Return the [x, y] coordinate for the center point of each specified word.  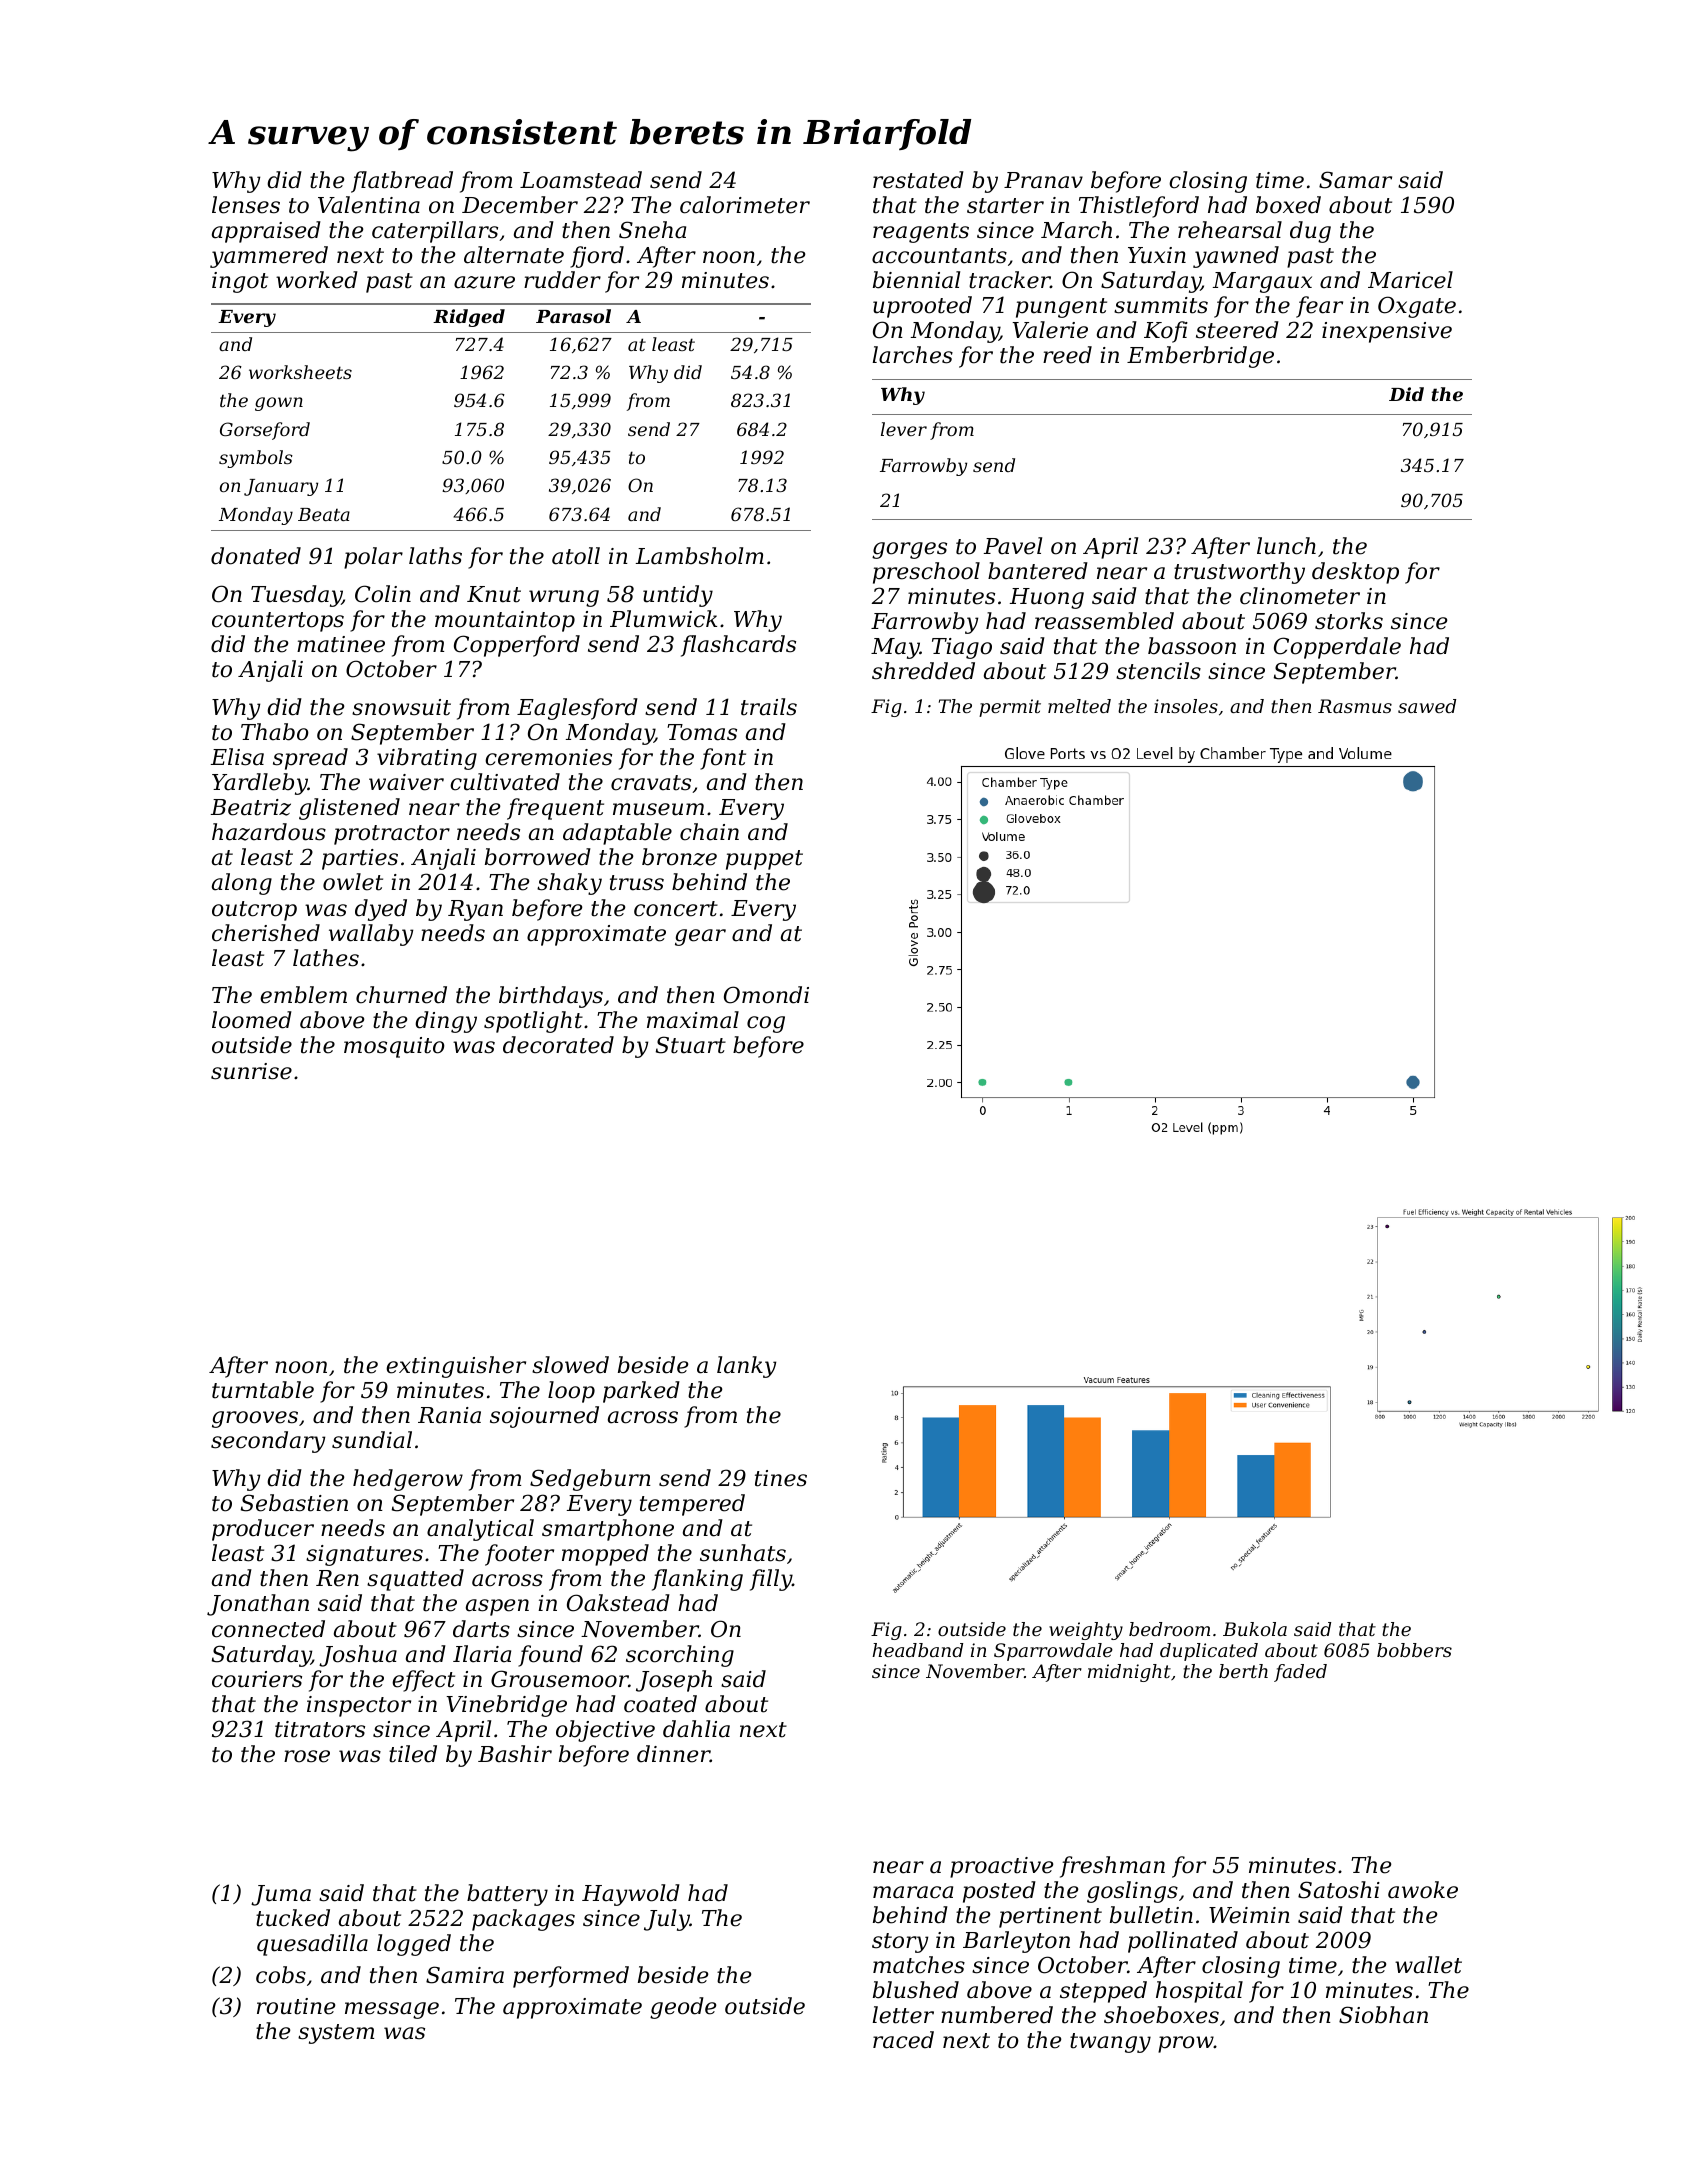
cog [766, 1024]
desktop [1355, 573]
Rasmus [1355, 706]
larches [913, 355]
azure [484, 282]
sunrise [251, 1071]
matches [919, 1965]
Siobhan [1383, 2015]
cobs [281, 1975]
